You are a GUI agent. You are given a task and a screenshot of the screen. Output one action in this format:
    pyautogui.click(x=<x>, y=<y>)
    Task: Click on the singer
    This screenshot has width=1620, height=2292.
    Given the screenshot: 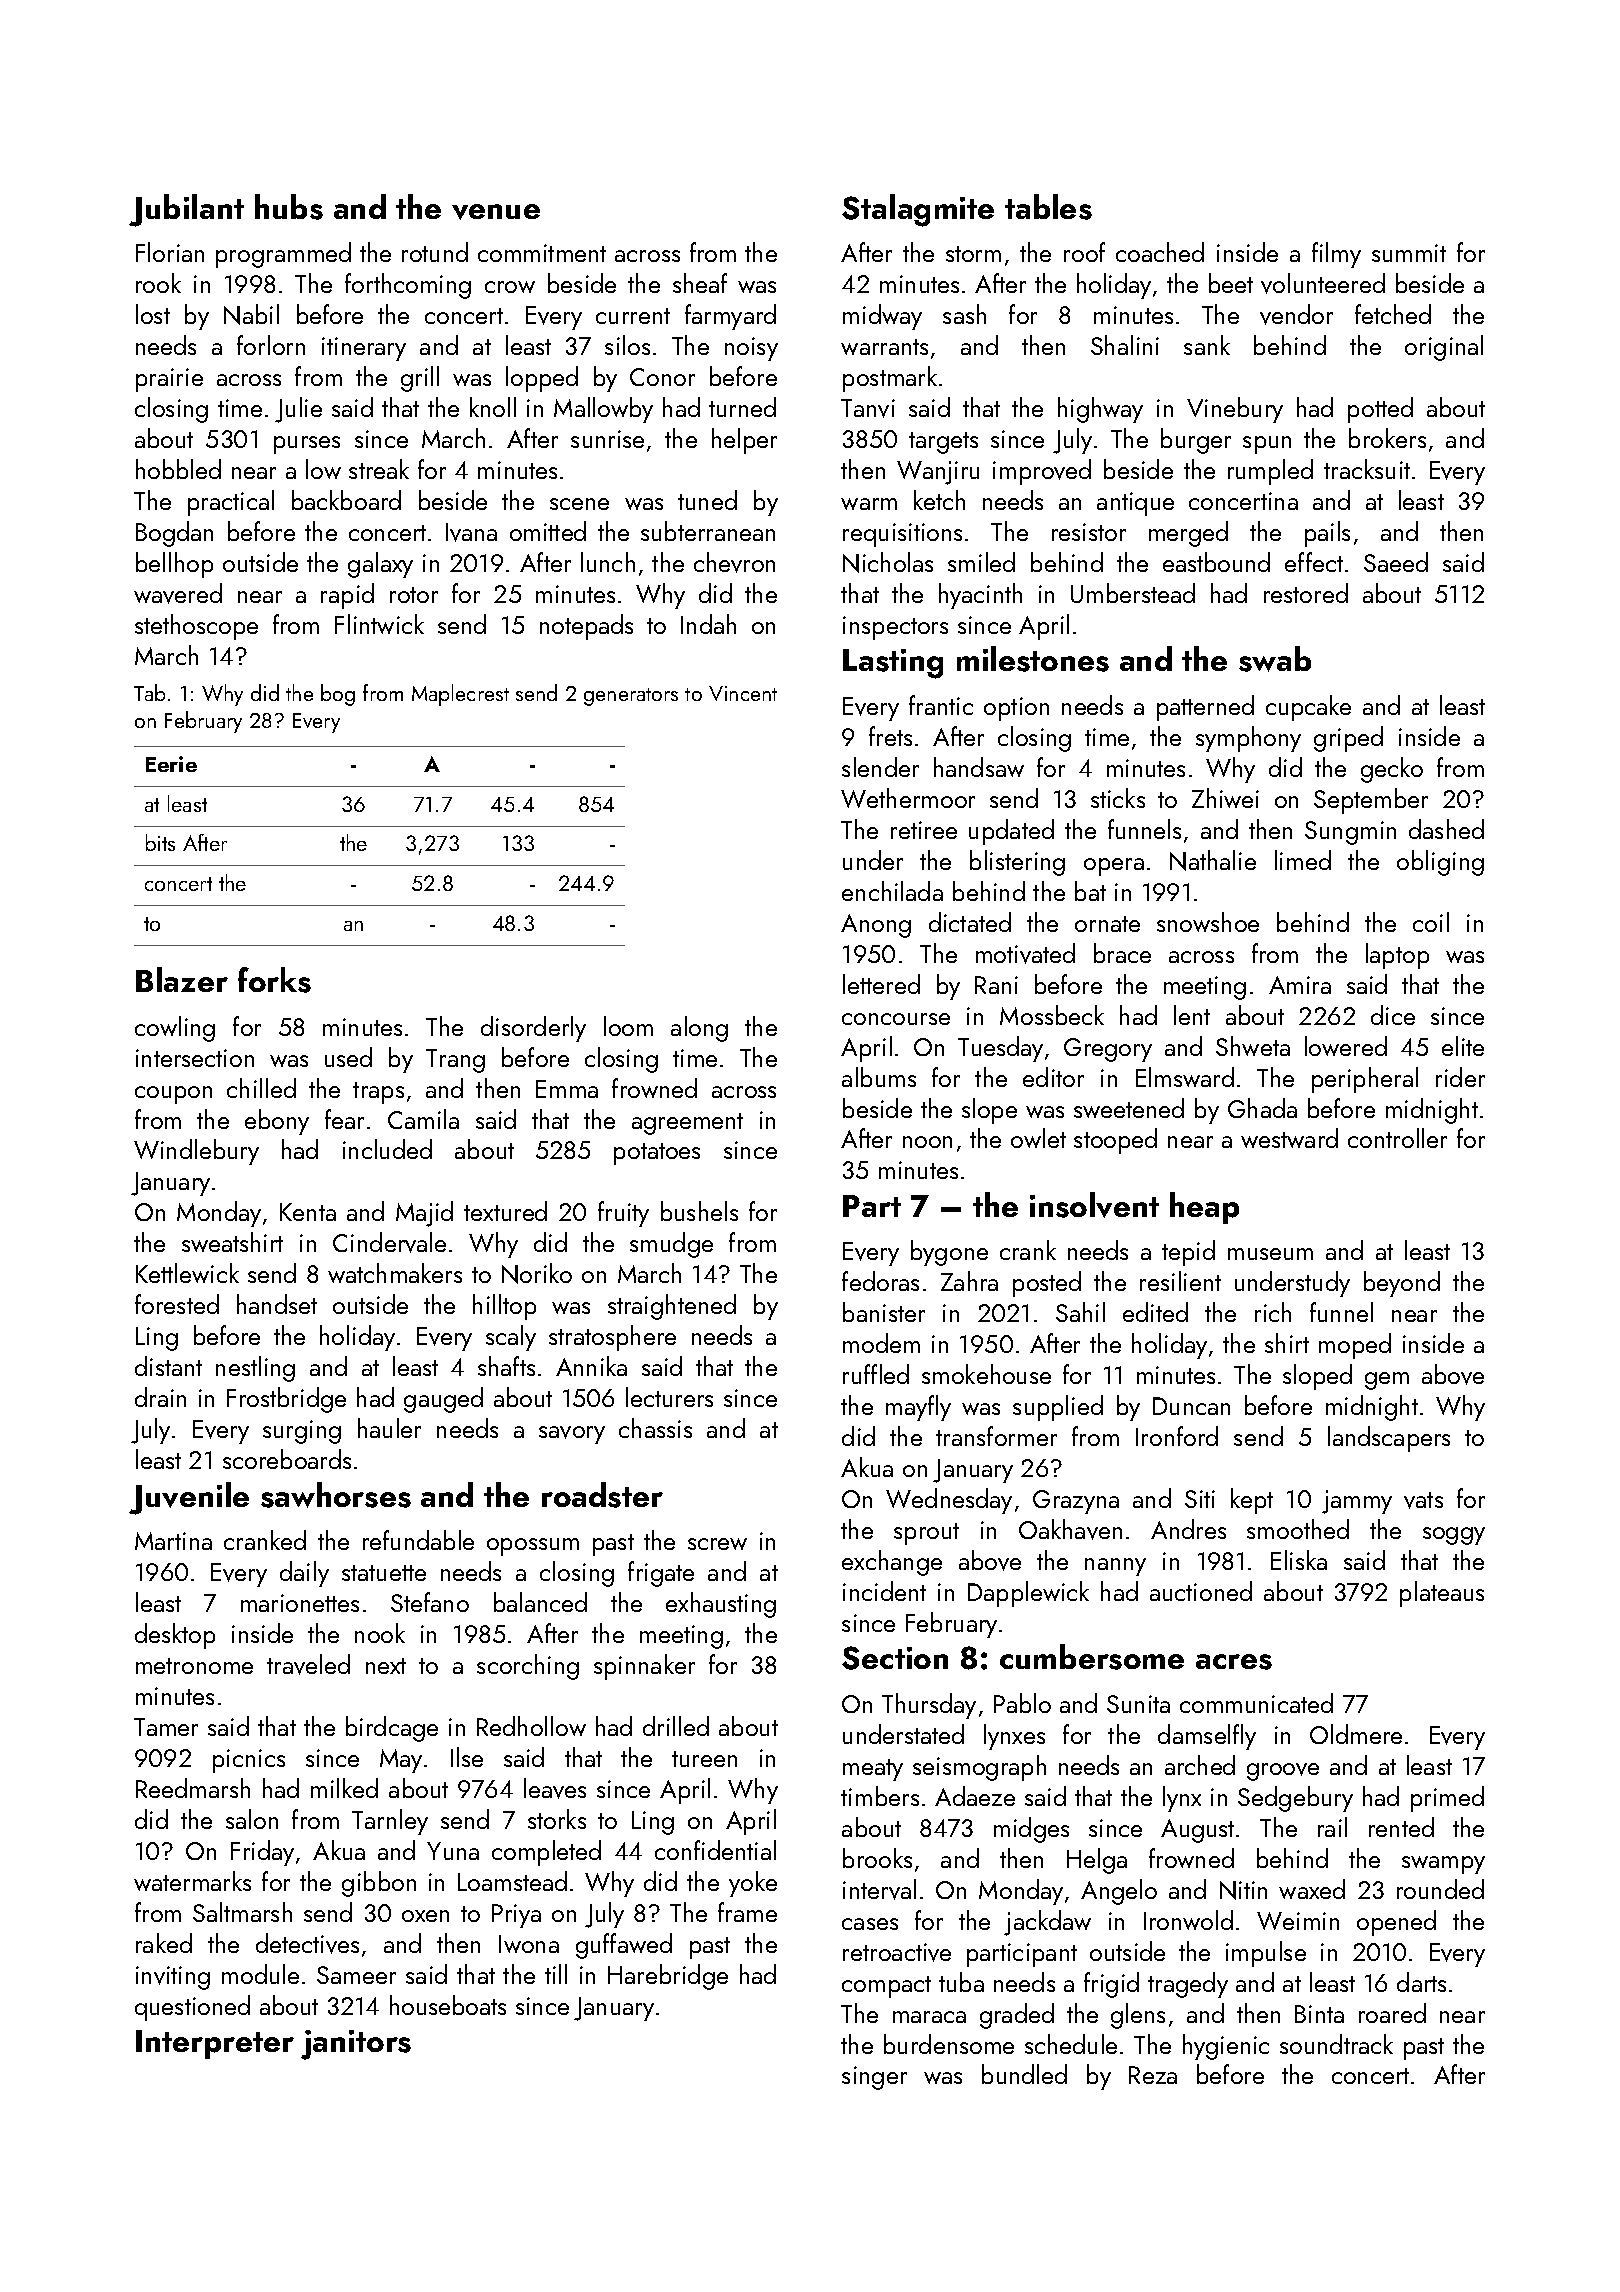 What is the action you would take?
    pyautogui.click(x=874, y=2078)
